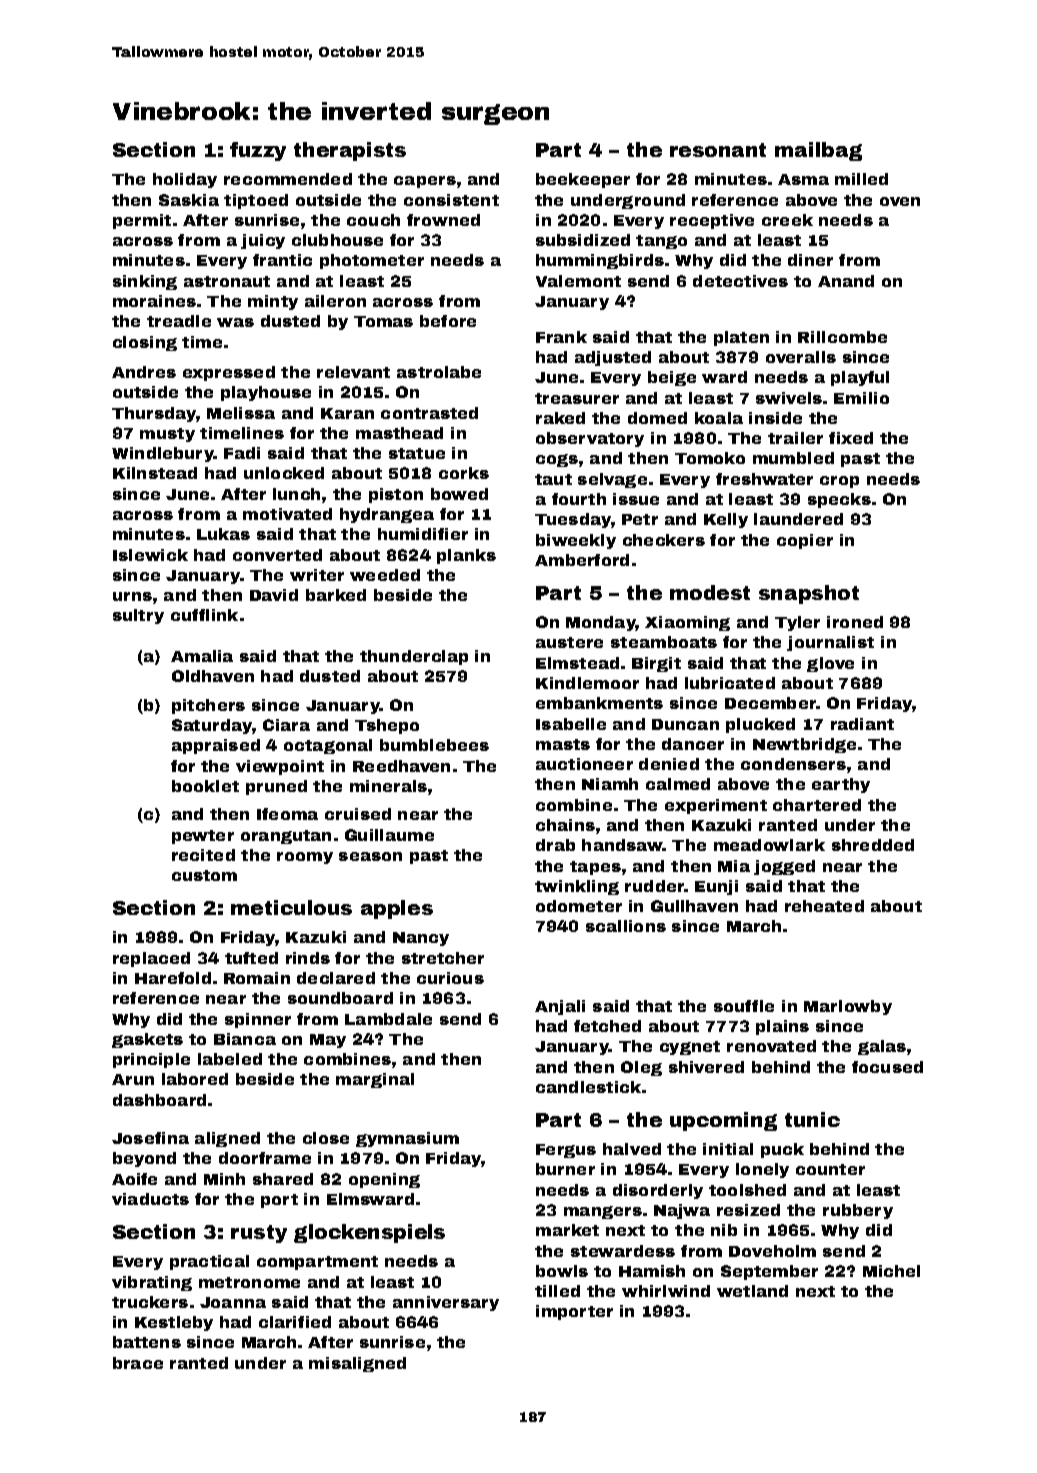 This page has height=1473, width=1037. Describe the element at coordinates (459, 494) in the page. I see `bowed` at that location.
